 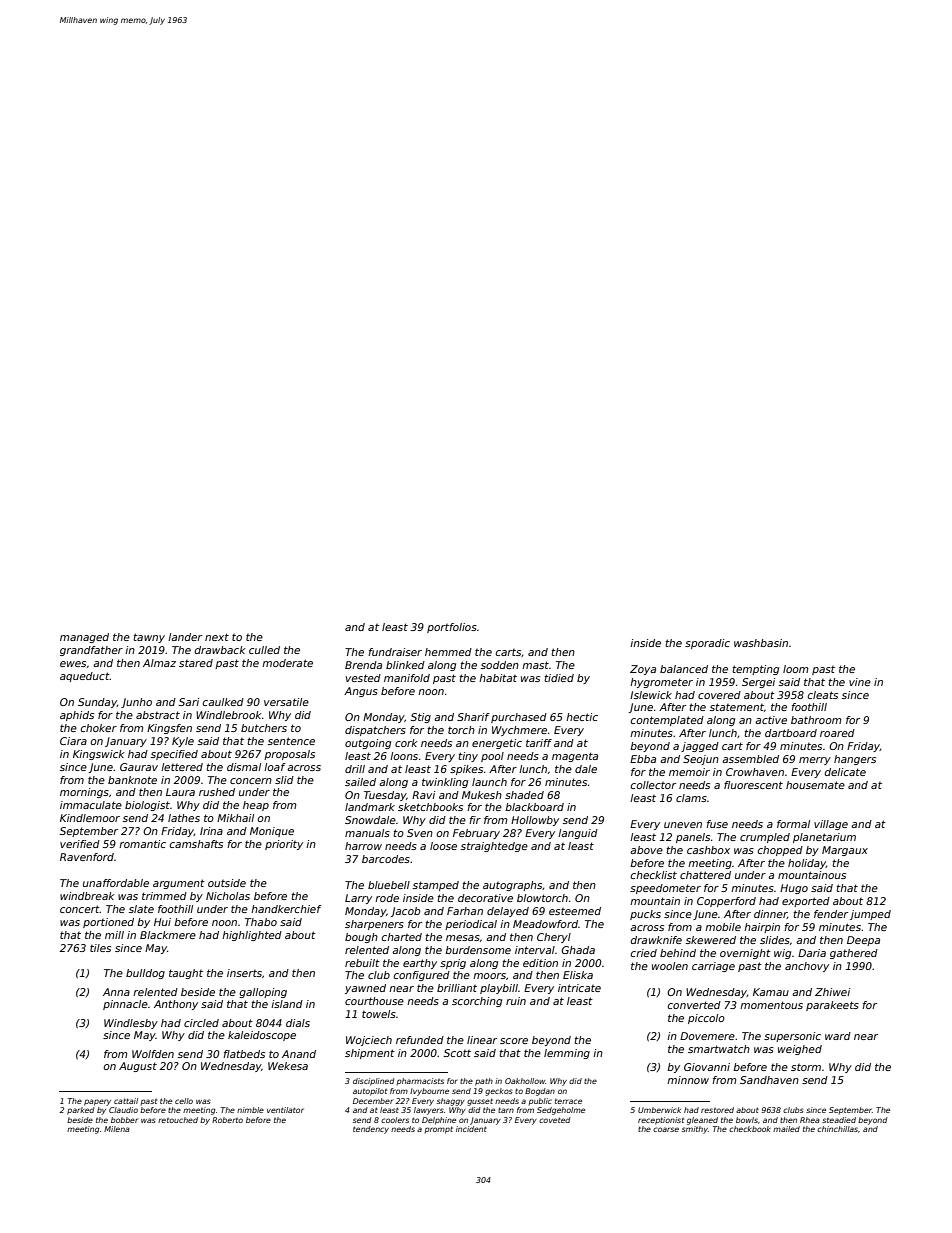 I want to click on carriage, so click(x=713, y=967).
